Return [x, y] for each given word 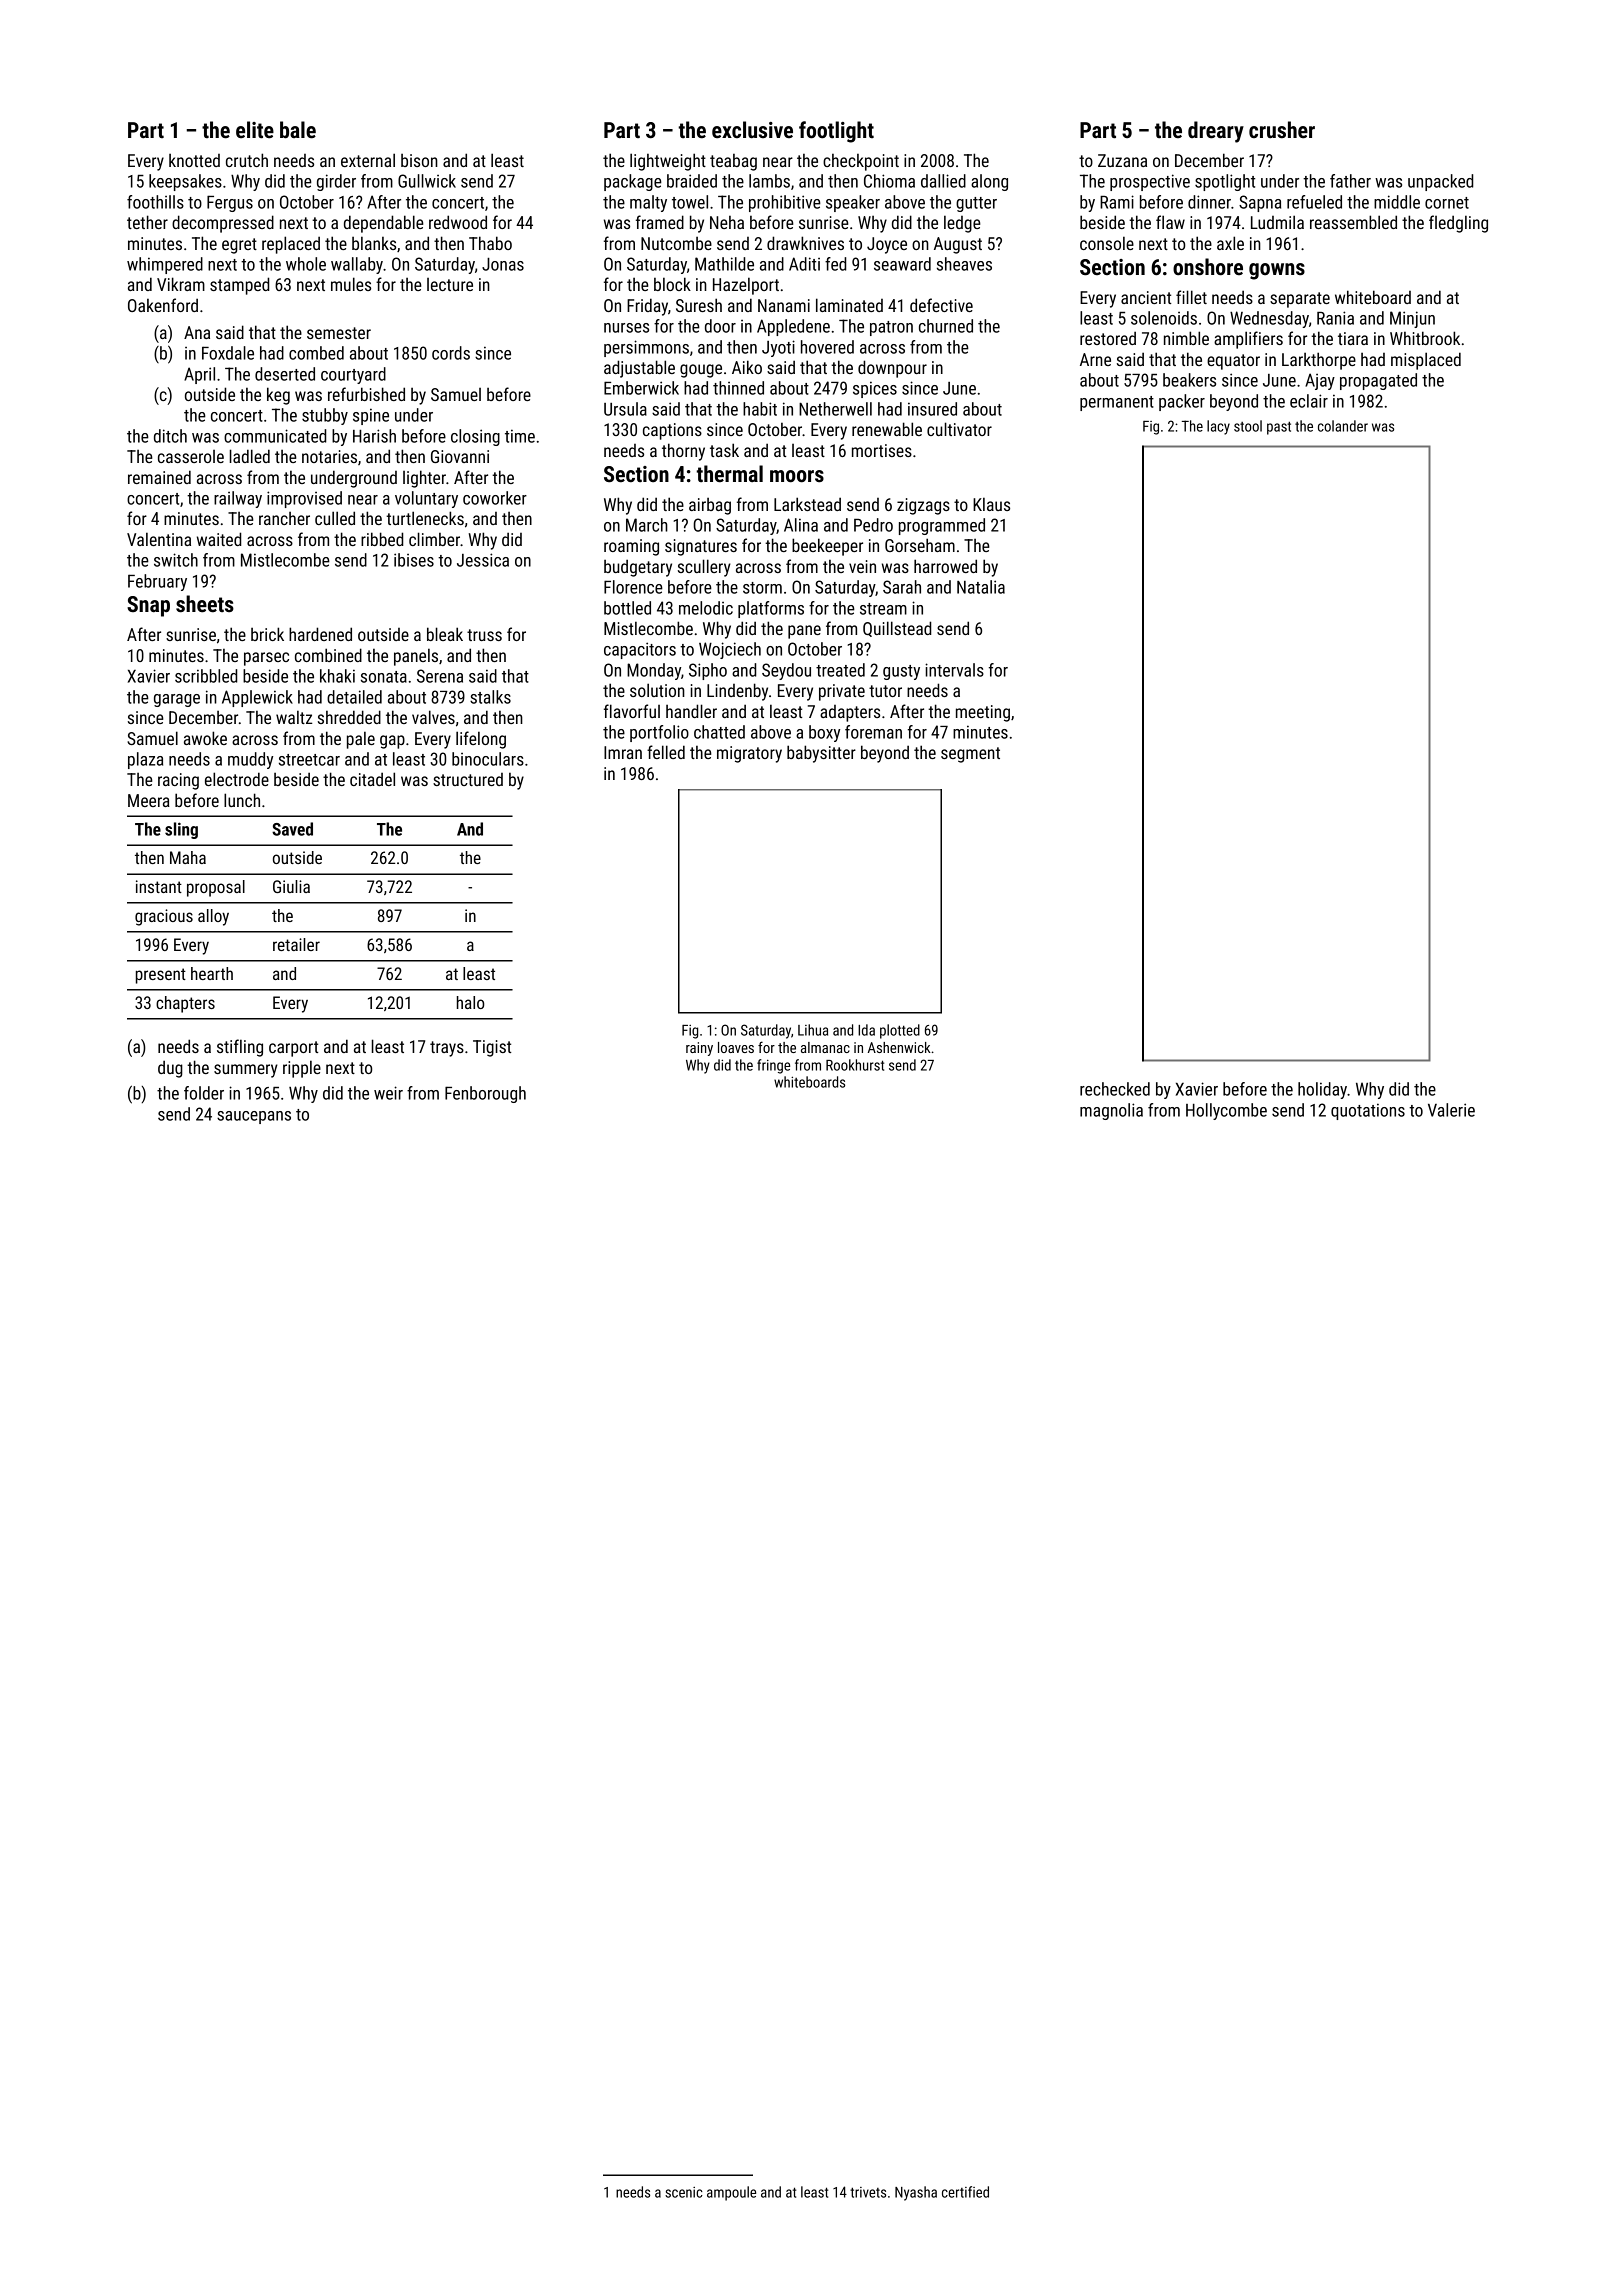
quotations [1368, 1111]
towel [690, 202]
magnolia [1111, 1111]
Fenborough [485, 1094]
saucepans [254, 1117]
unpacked [1440, 182]
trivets [868, 2192]
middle [1397, 202]
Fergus [230, 203]
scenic [684, 2192]
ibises [414, 560]
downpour [892, 369]
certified [965, 2192]
